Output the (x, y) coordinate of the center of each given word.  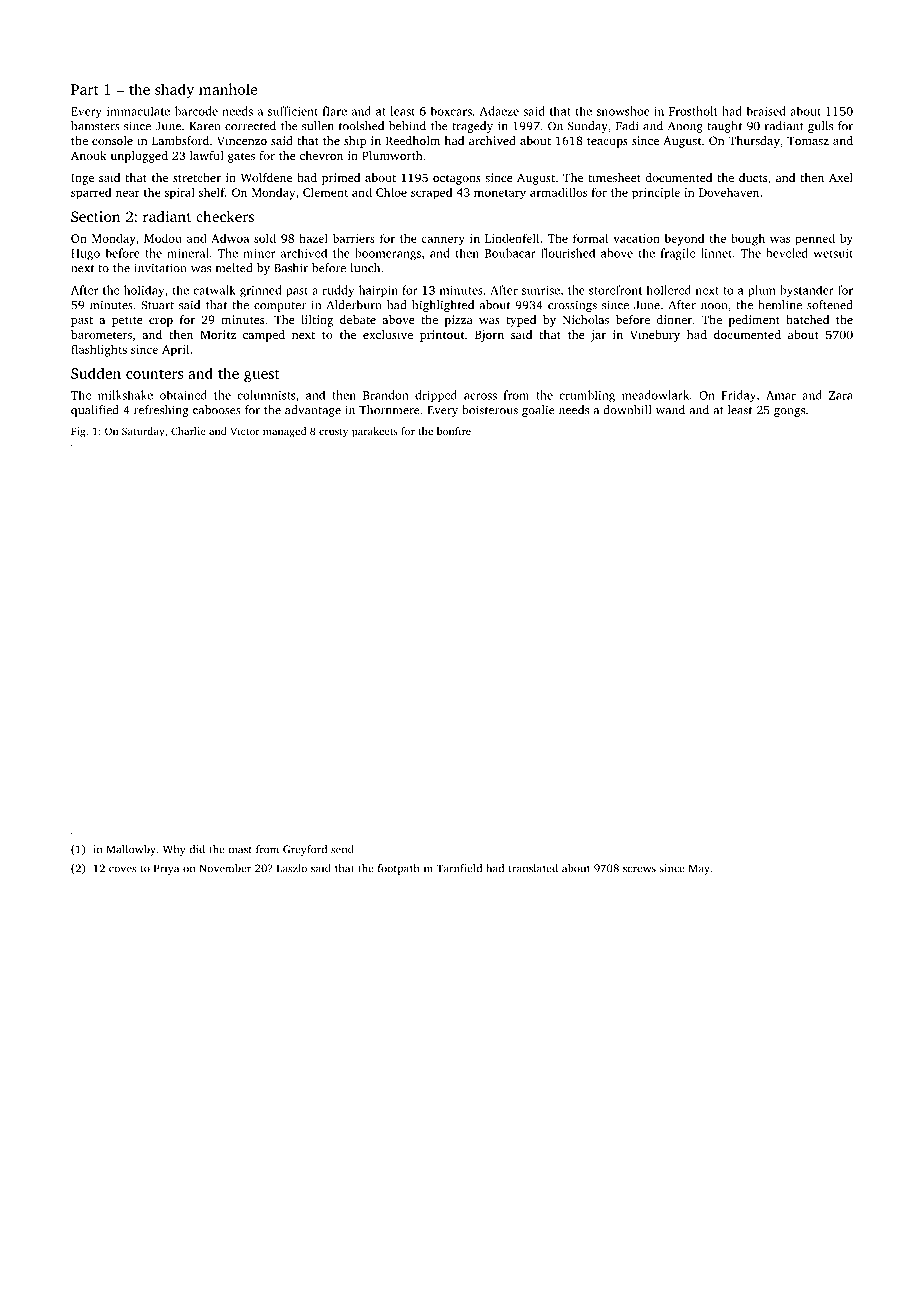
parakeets (375, 432)
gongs (789, 412)
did (197, 849)
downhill (627, 410)
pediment (754, 321)
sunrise (541, 290)
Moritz (218, 334)
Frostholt (693, 111)
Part (85, 89)
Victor (245, 431)
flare (335, 111)
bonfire (454, 431)
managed (284, 432)
